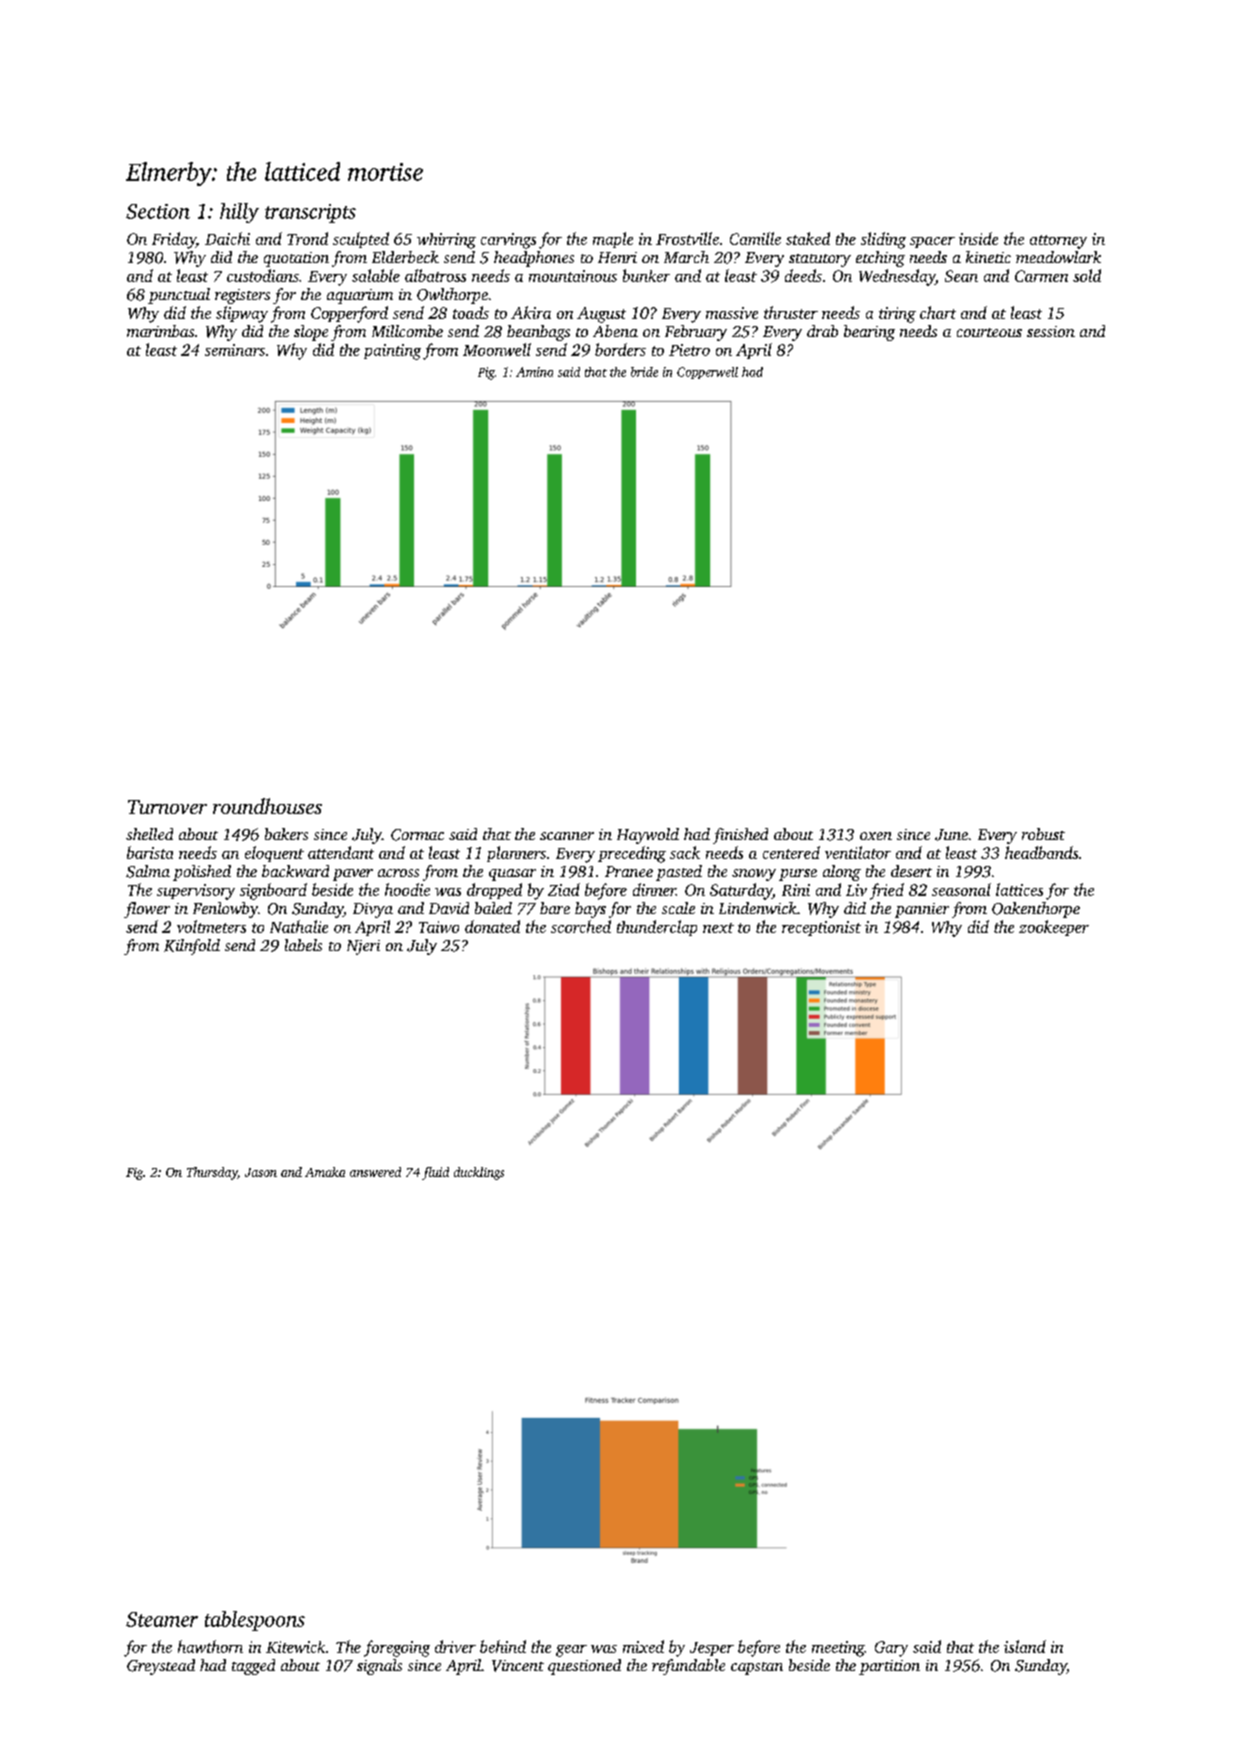  I want to click on session, so click(1051, 331).
